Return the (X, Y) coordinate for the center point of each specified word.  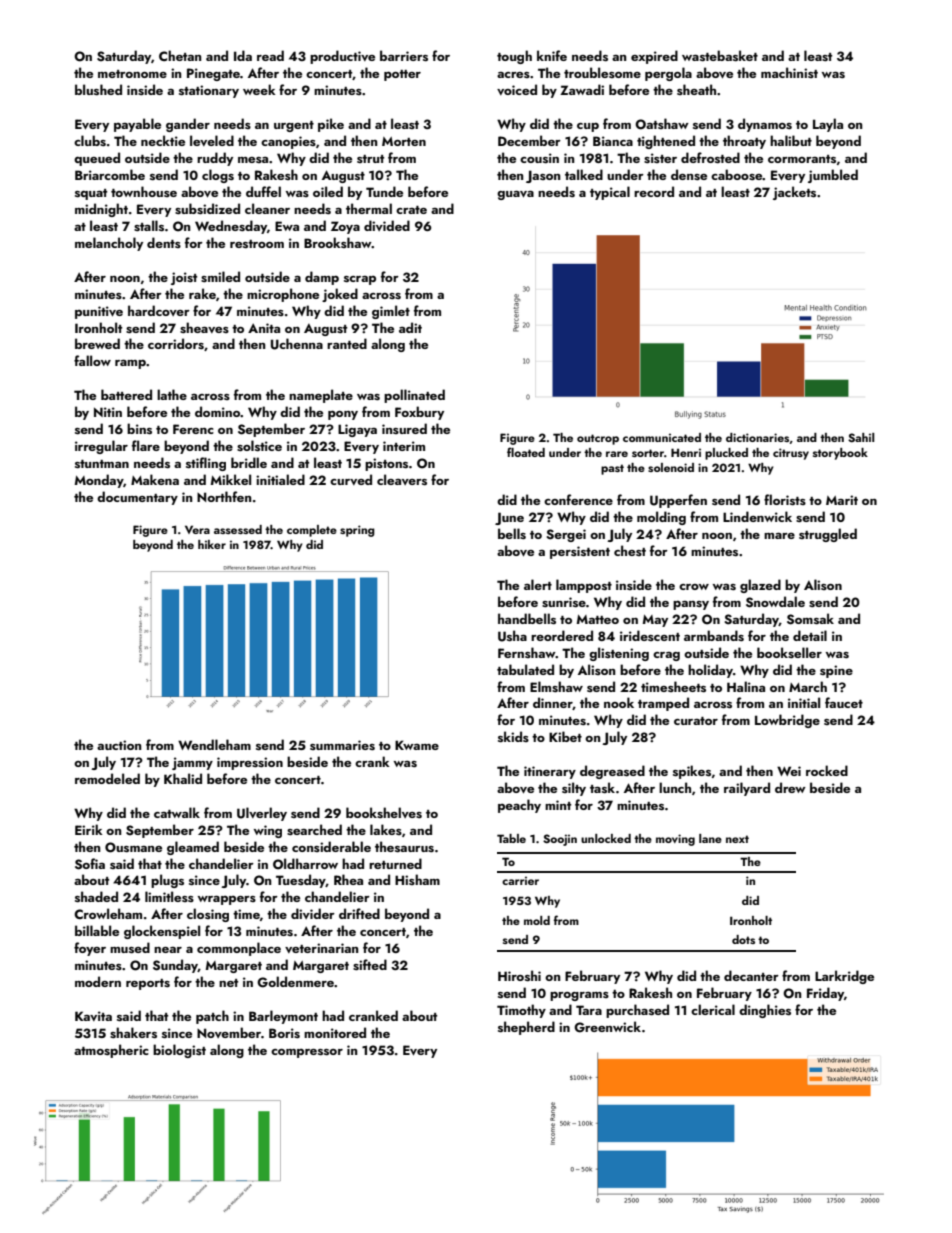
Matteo (598, 619)
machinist (789, 72)
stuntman (102, 464)
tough (514, 57)
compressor (307, 1053)
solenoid (671, 467)
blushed (98, 89)
